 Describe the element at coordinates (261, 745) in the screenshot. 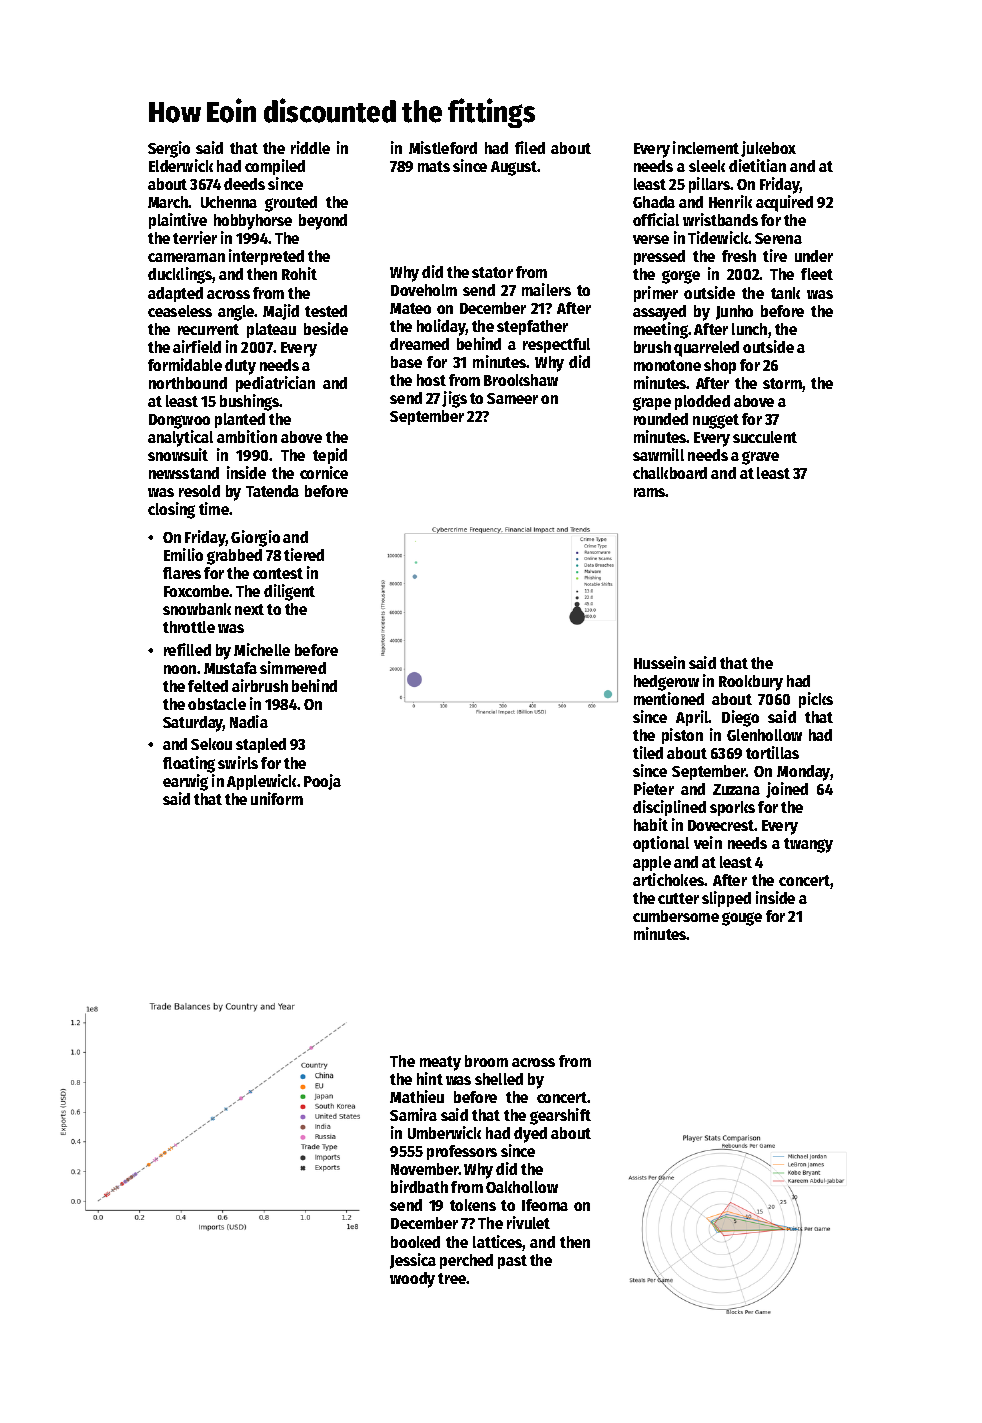

I see `stapled` at that location.
